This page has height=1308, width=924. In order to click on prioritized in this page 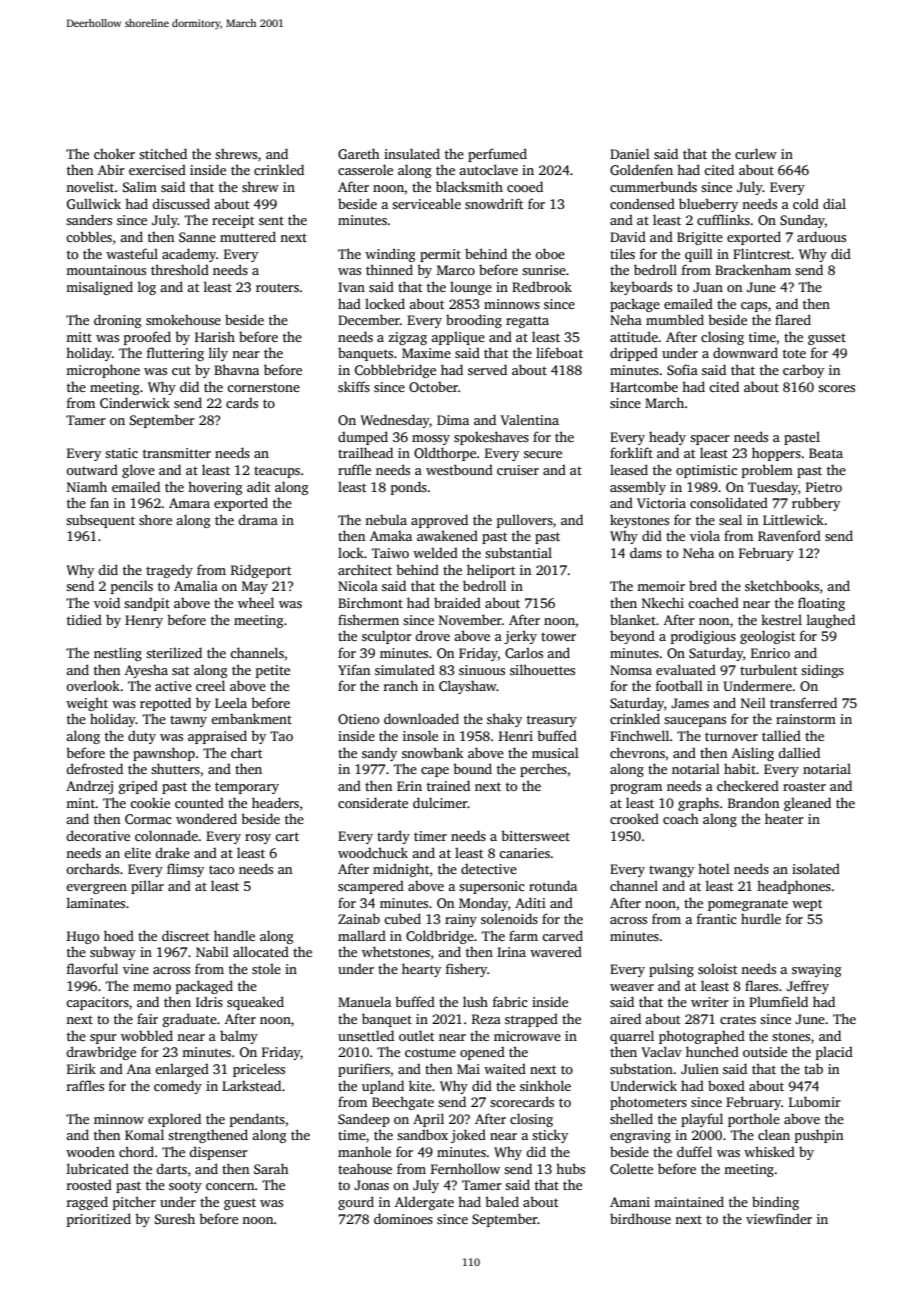, I will do `click(99, 1220)`.
